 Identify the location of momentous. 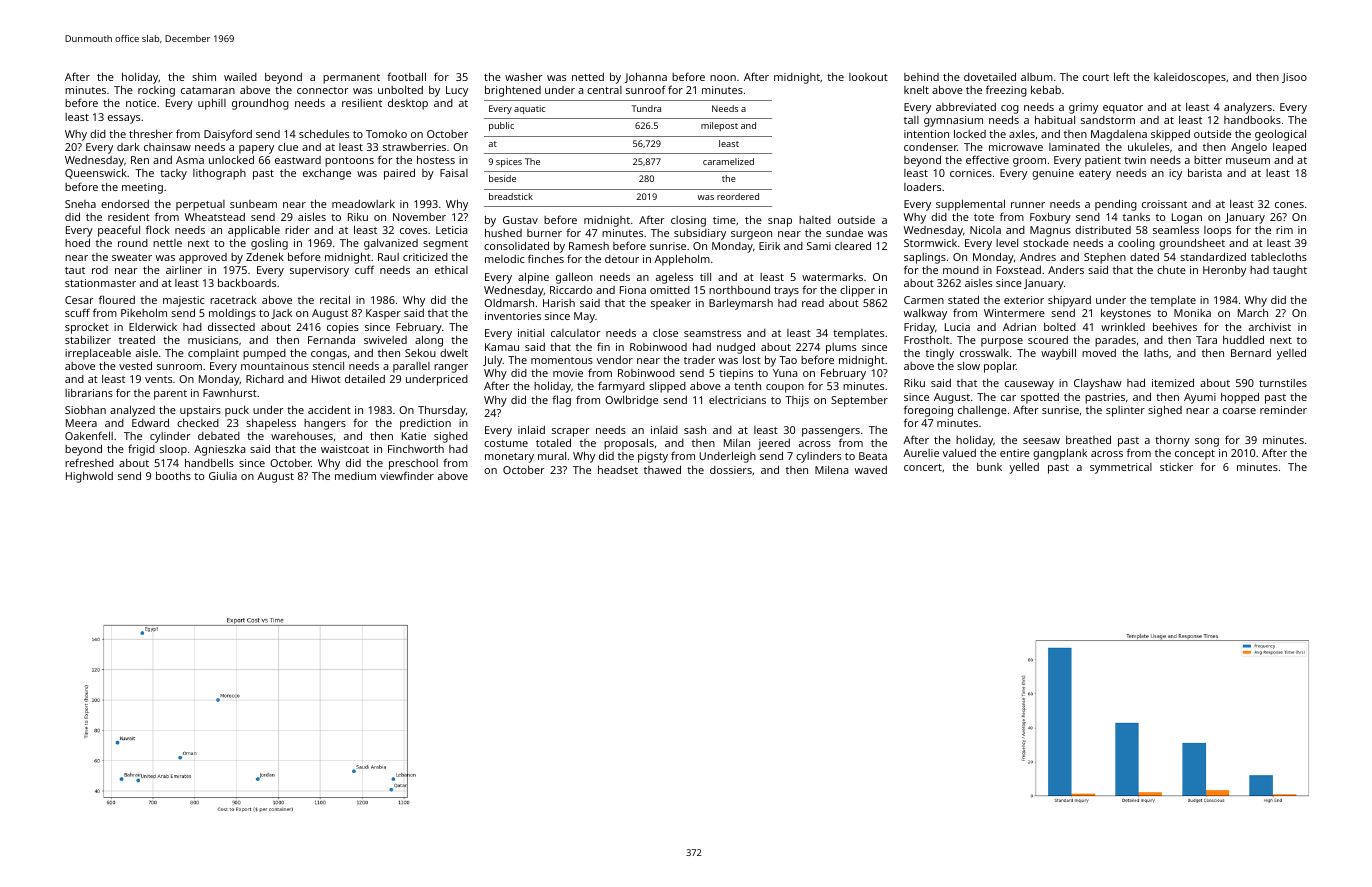
(562, 360).
